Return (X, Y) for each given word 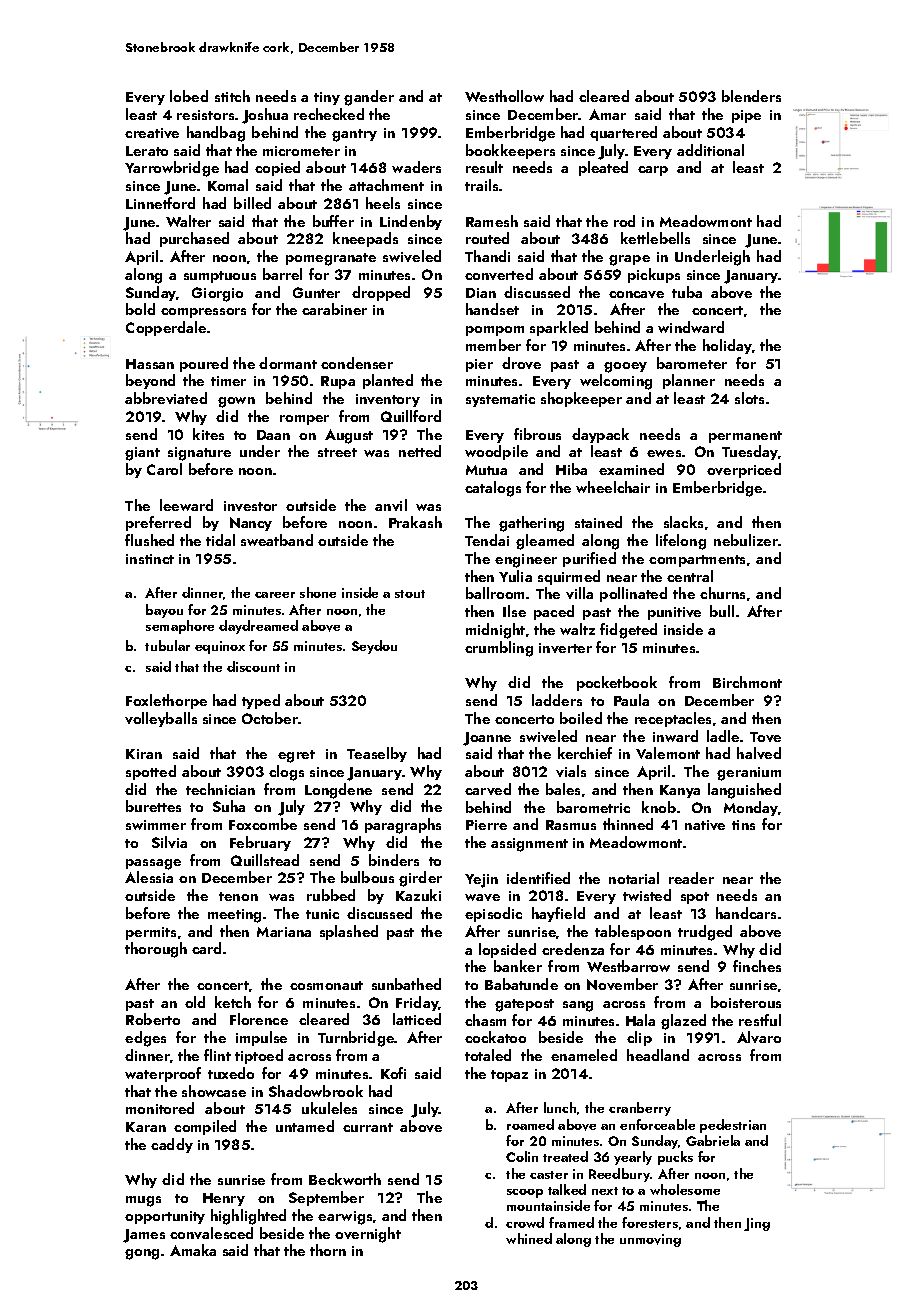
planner (689, 381)
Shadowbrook (316, 1091)
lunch (560, 1107)
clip (639, 1038)
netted (420, 451)
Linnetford (160, 203)
